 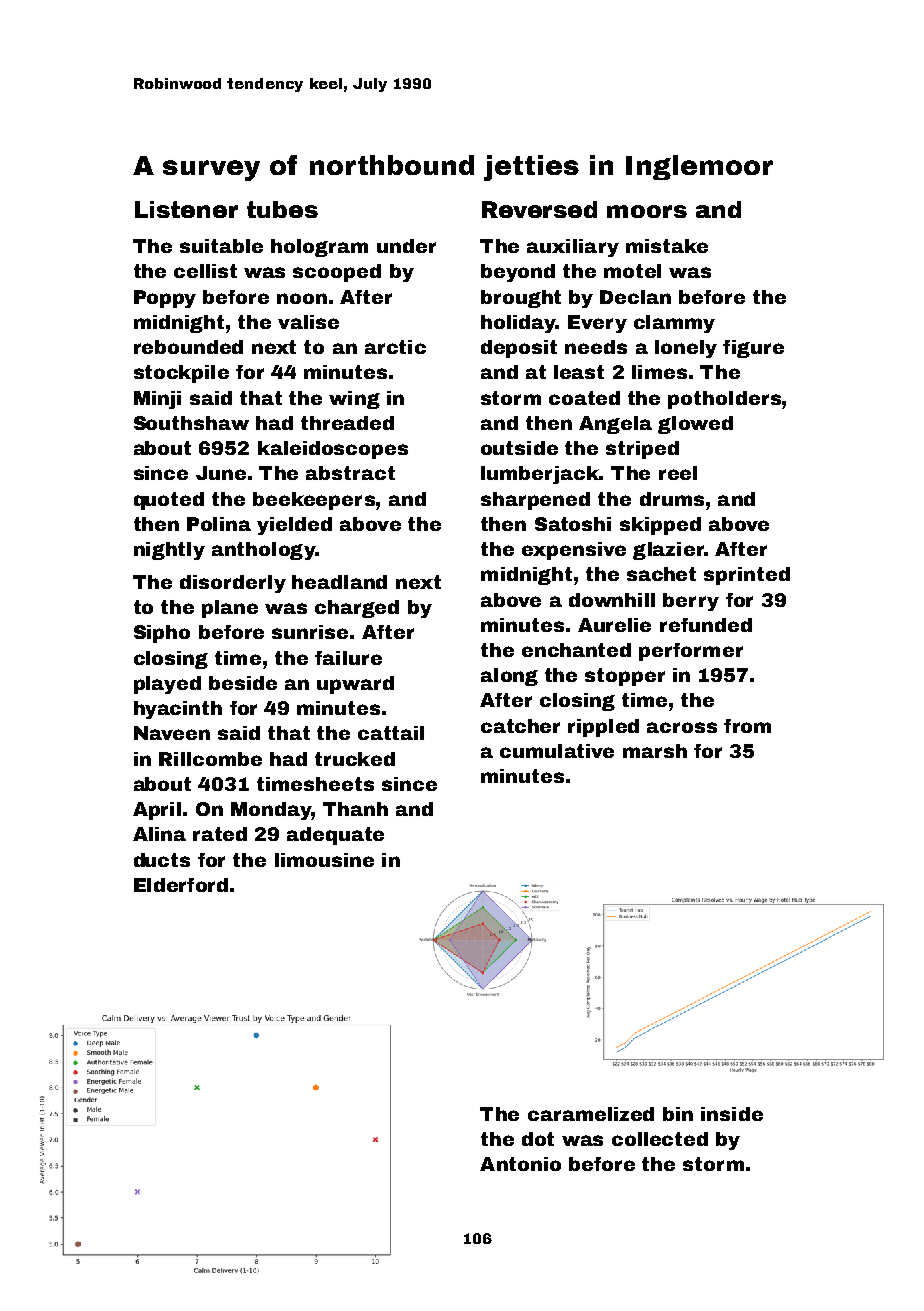 I want to click on marsh, so click(x=655, y=751).
